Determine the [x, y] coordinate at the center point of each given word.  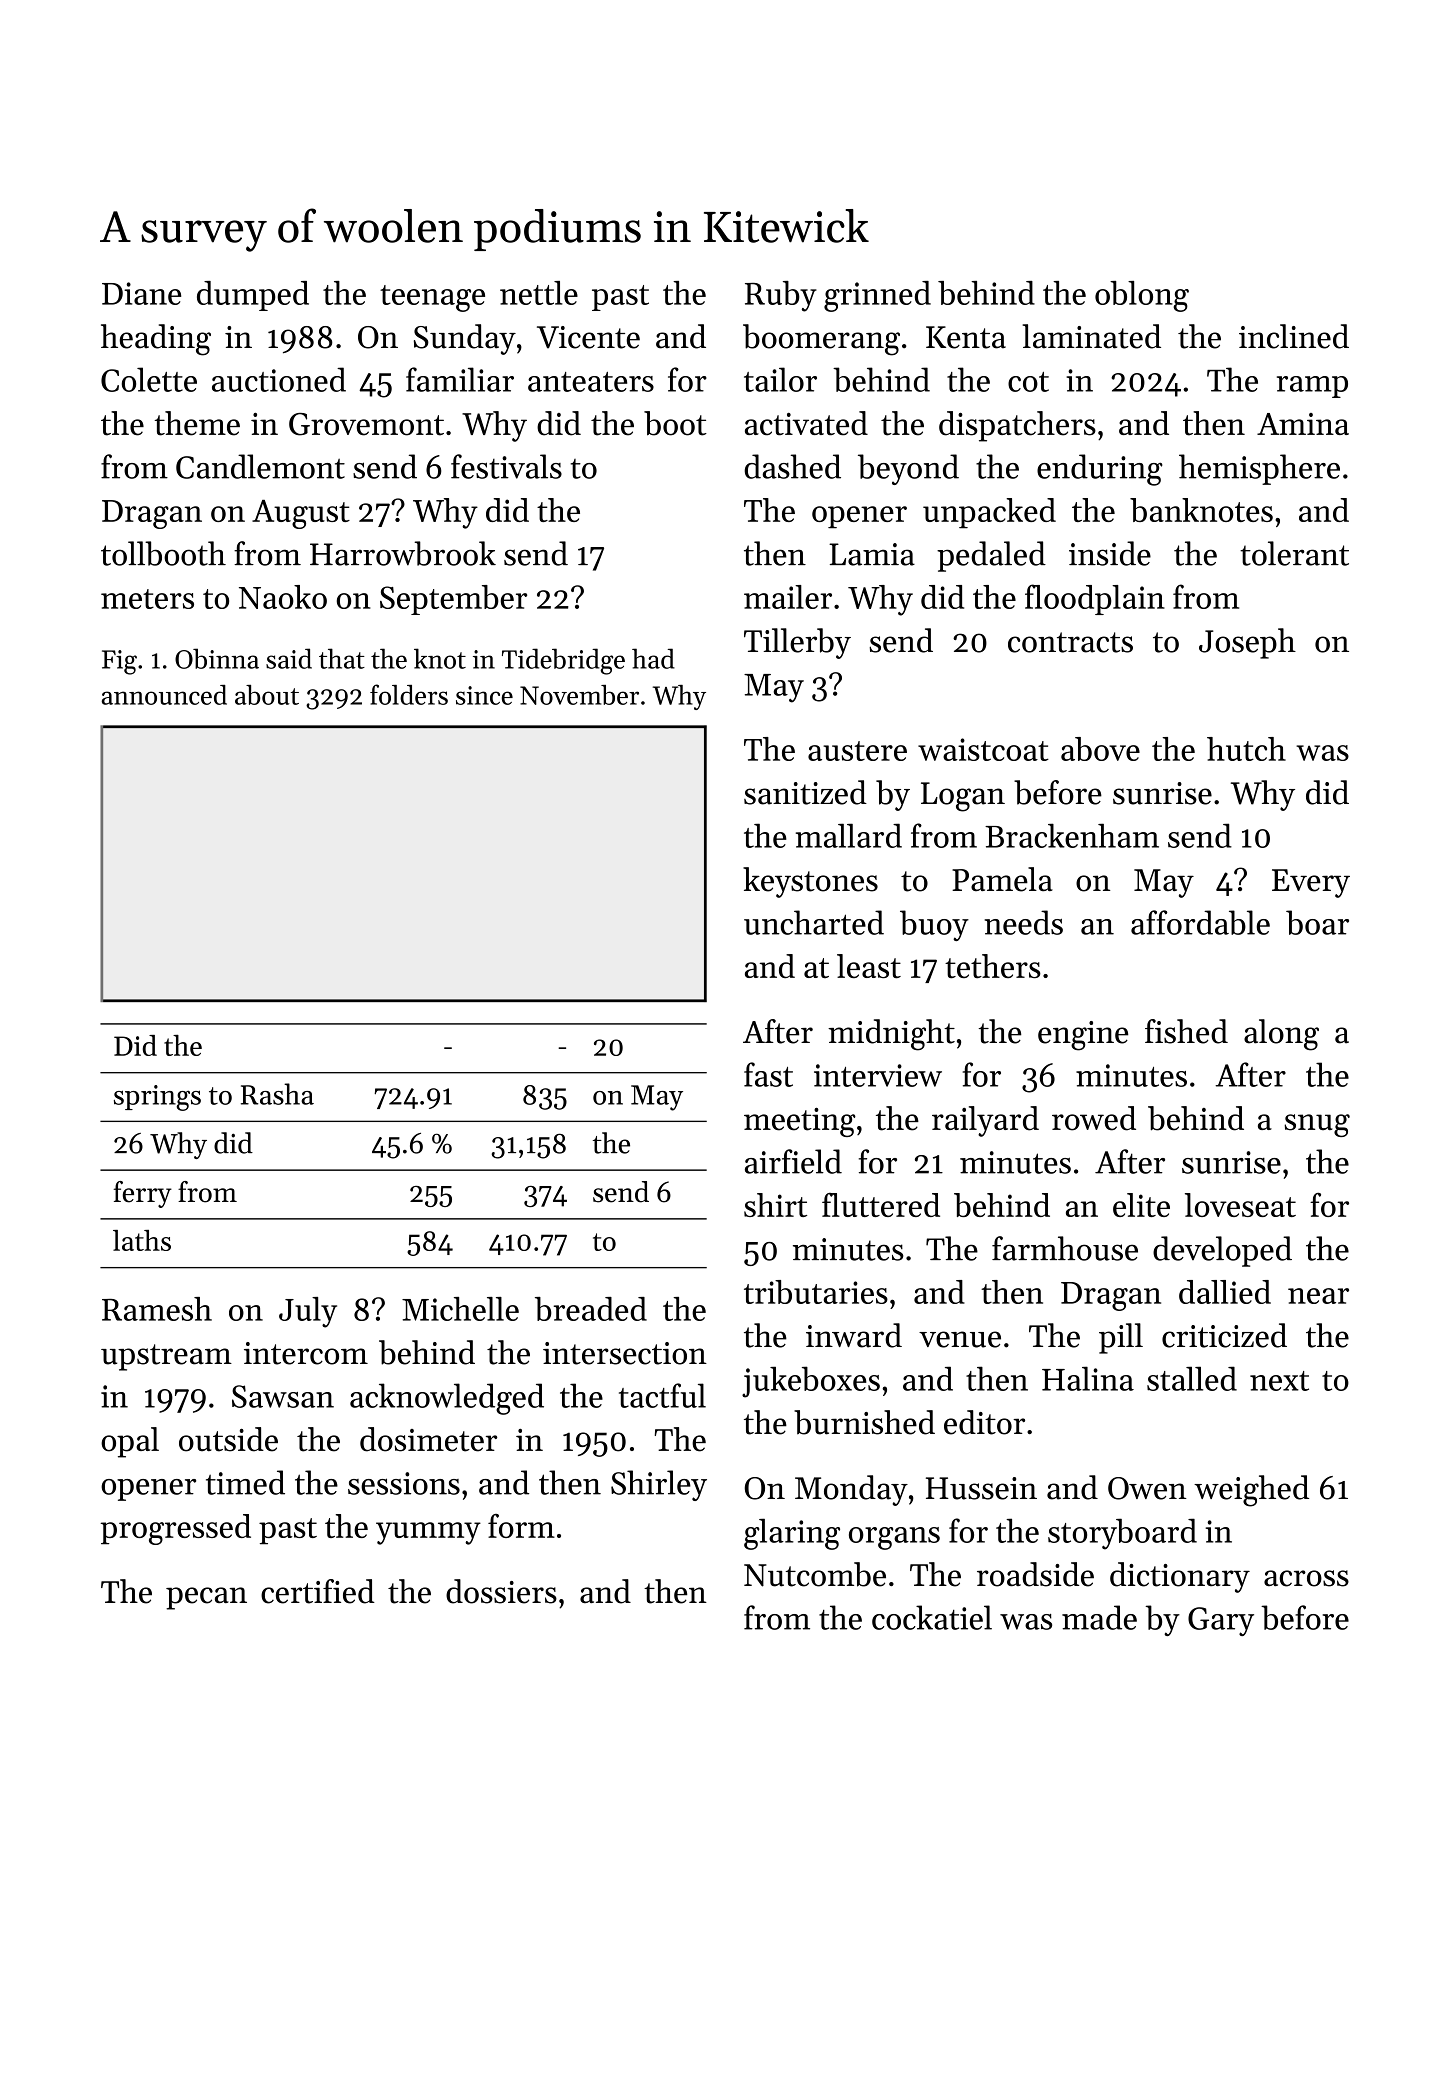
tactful [662, 1395]
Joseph [1247, 643]
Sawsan [283, 1396]
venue [960, 1339]
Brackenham [1072, 835]
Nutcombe [815, 1574]
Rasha [277, 1094]
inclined [1294, 336]
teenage [432, 298]
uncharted [814, 922]
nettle [539, 293]
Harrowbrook [403, 553]
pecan [206, 1598]
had [653, 658]
